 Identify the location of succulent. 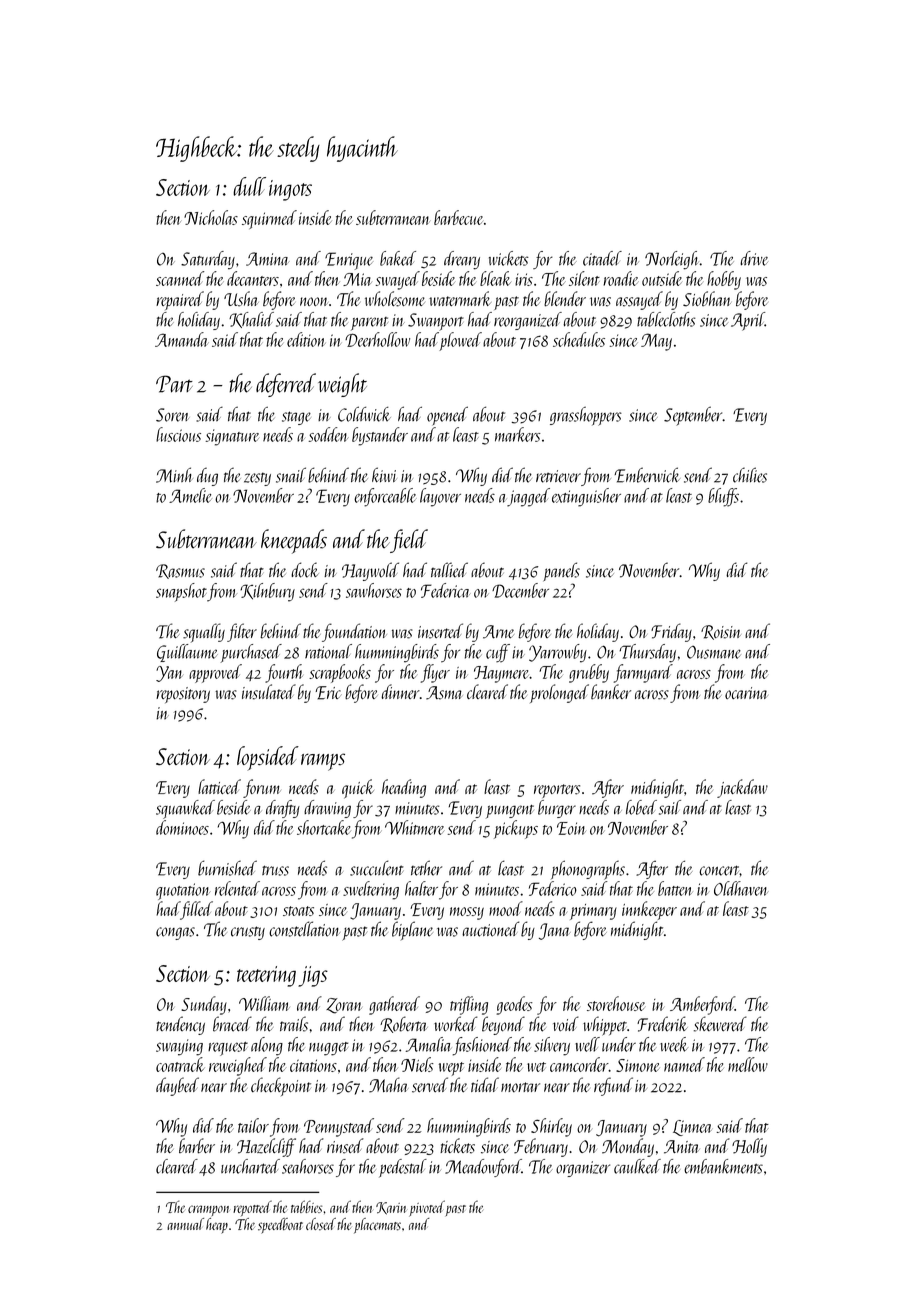
(377, 868).
